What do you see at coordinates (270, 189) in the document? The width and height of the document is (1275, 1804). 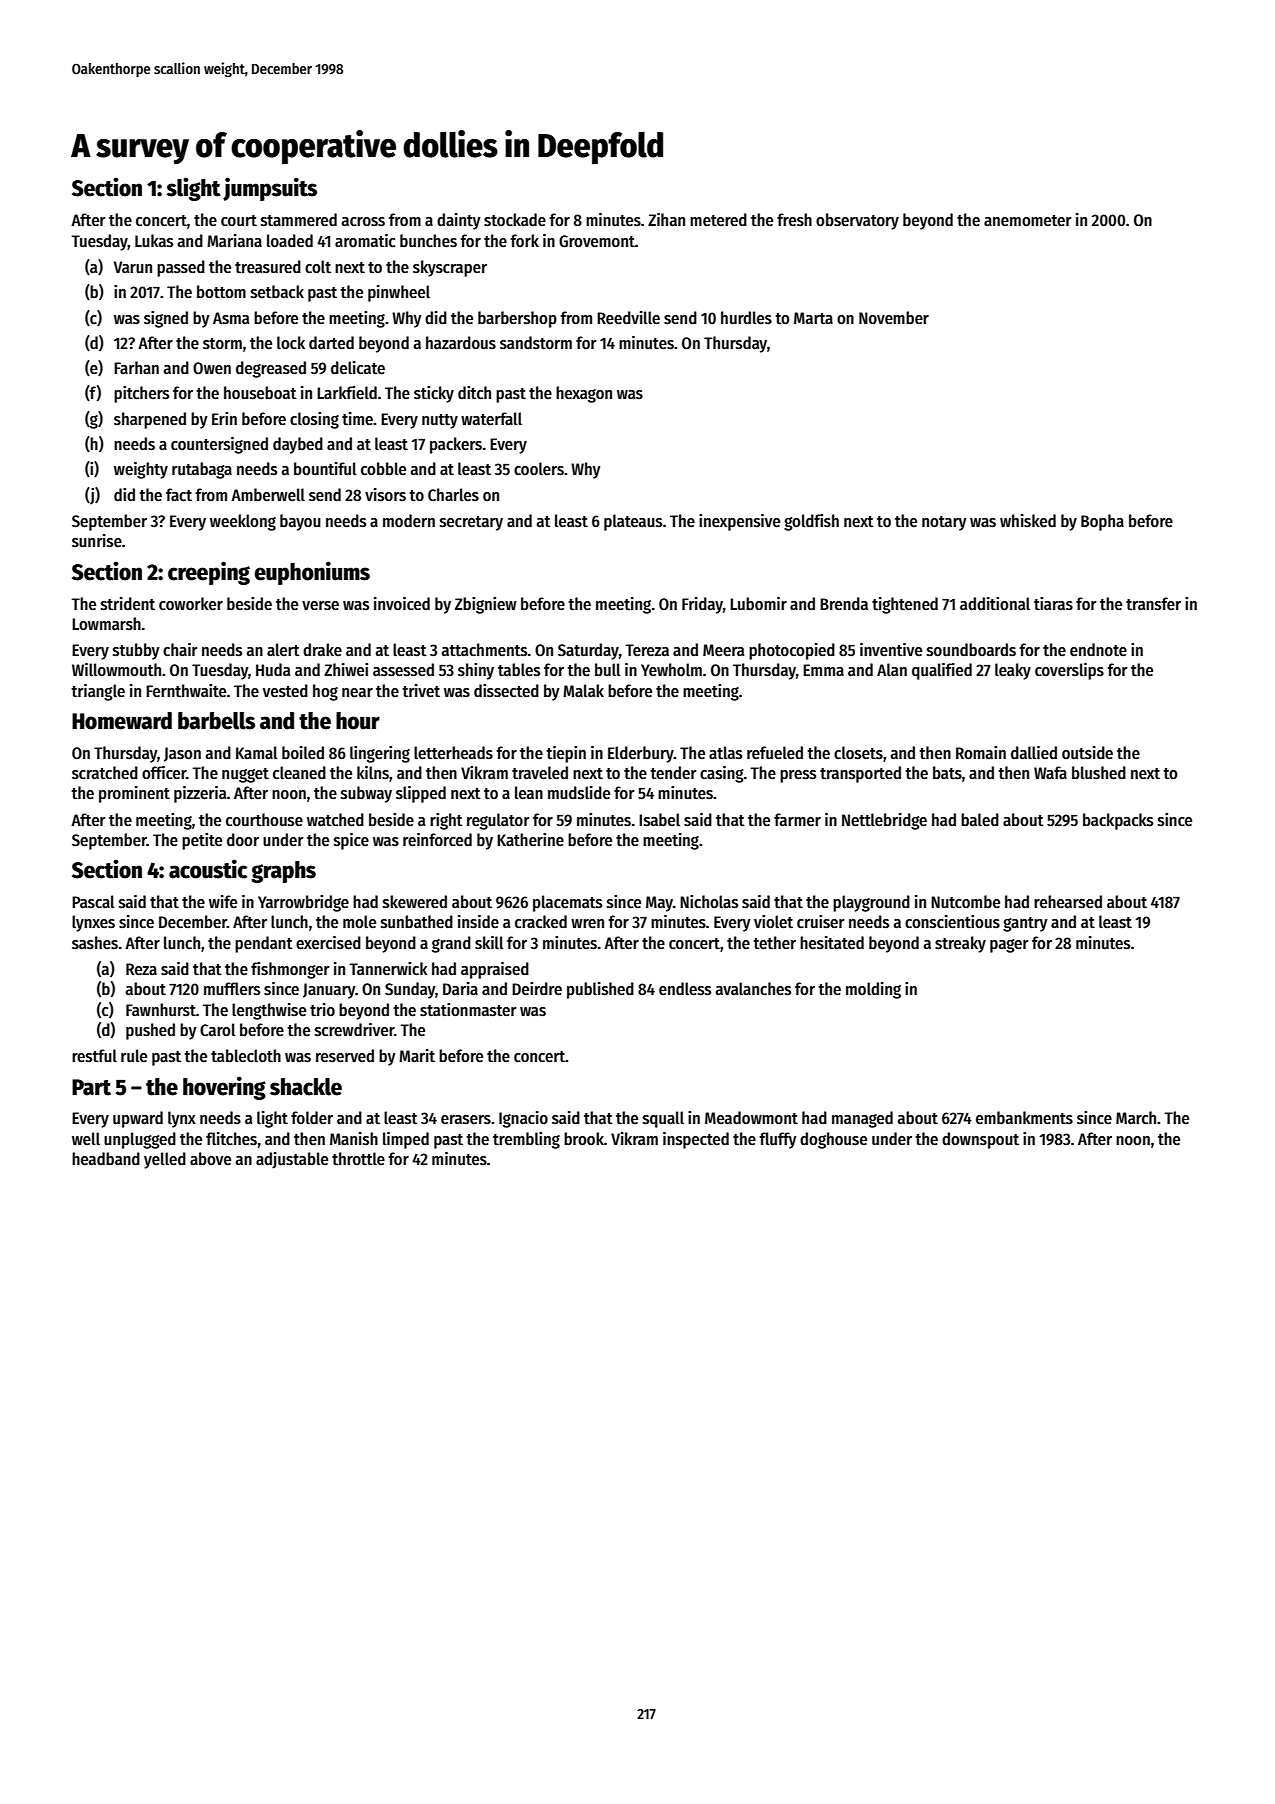 I see `jumpsuits` at bounding box center [270, 189].
